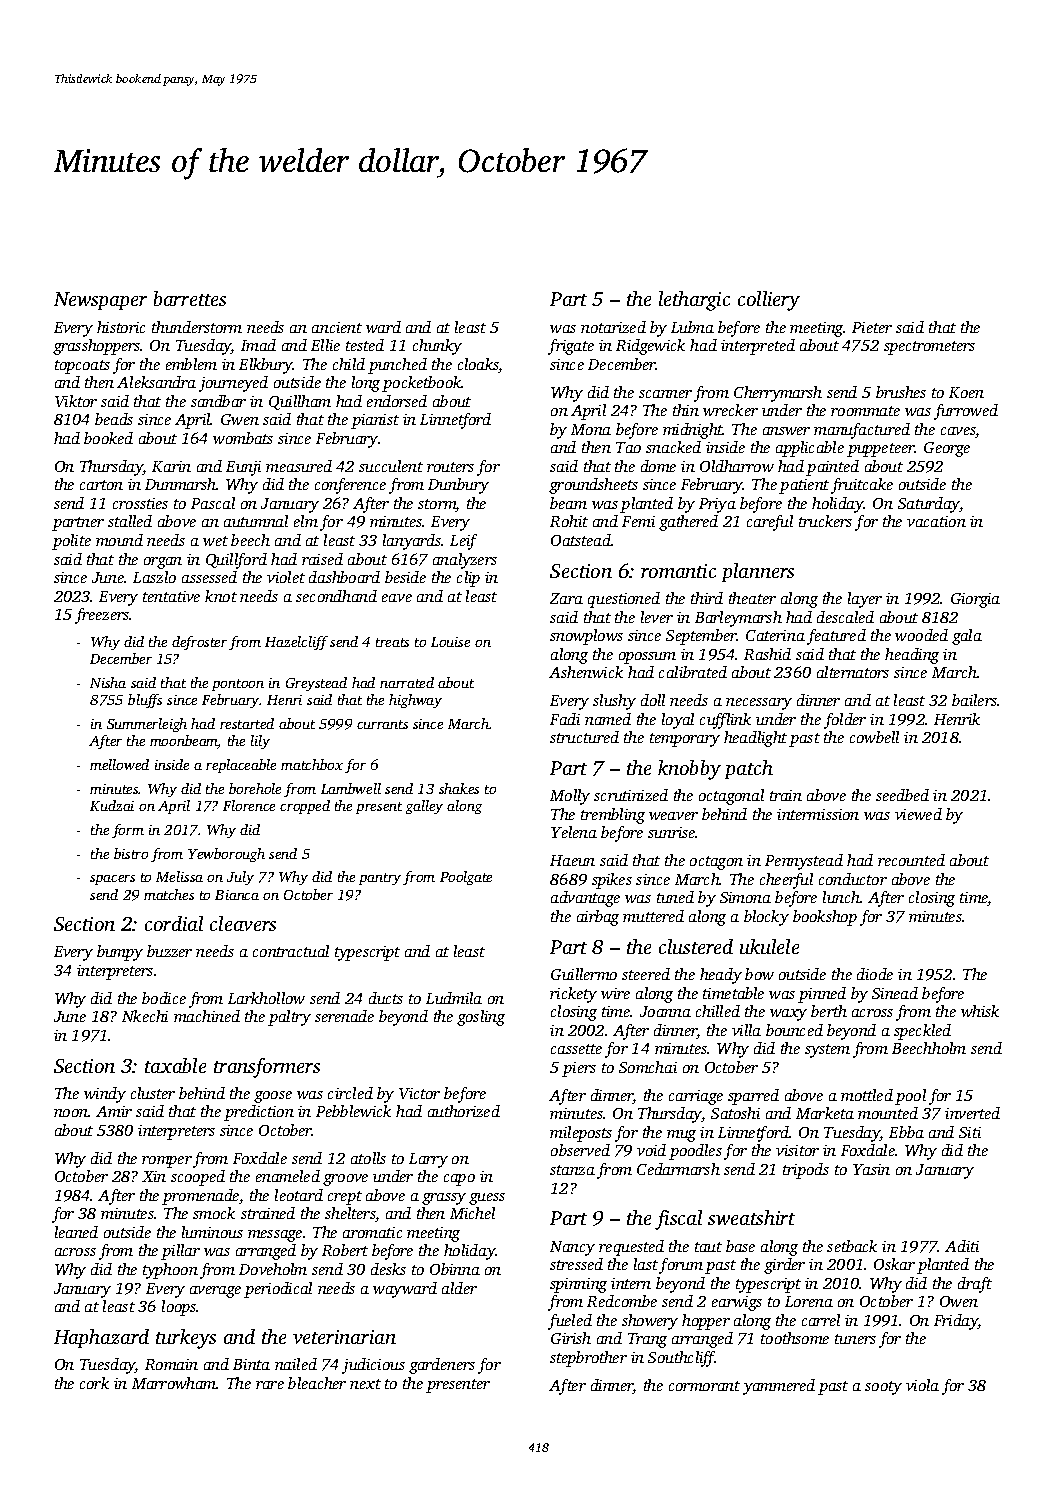 Image resolution: width=1057 pixels, height=1502 pixels. I want to click on whisk, so click(980, 1011).
